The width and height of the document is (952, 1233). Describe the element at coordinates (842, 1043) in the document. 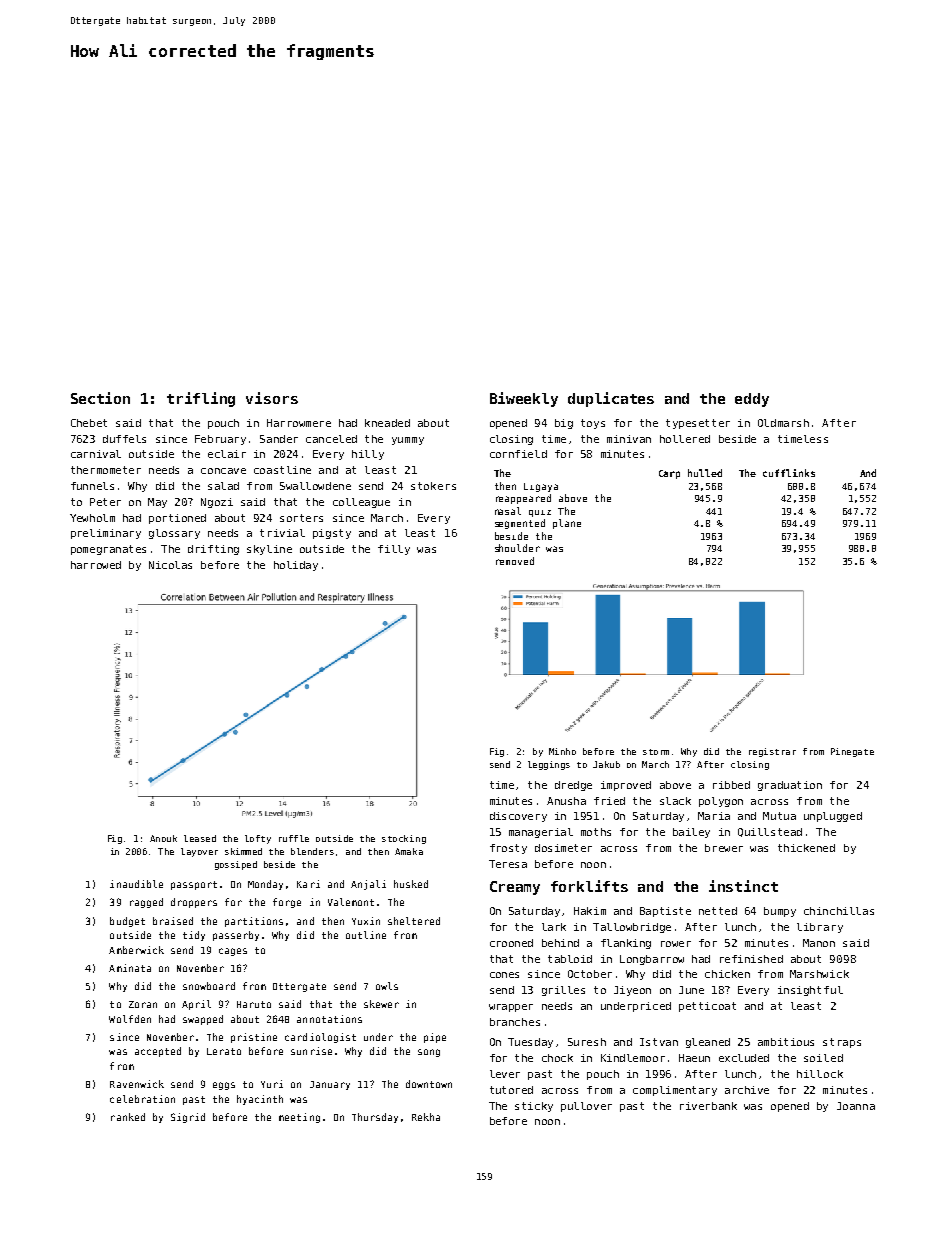

I see `straps` at that location.
